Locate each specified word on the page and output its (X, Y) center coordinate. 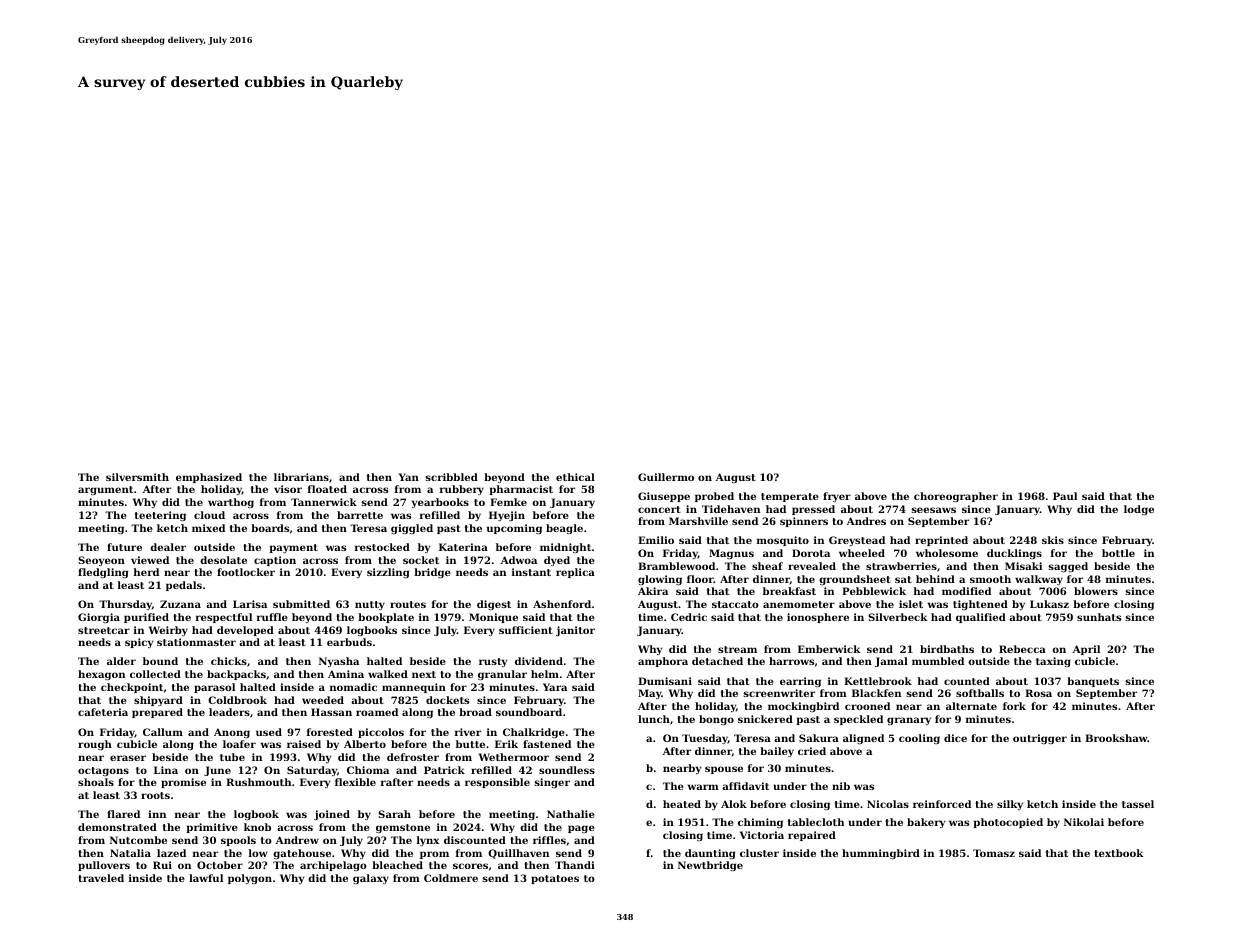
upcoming (514, 529)
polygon (250, 879)
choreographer (956, 497)
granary (909, 721)
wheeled (862, 553)
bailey (777, 752)
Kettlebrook (878, 681)
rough (95, 745)
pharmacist (521, 490)
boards (270, 528)
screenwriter (779, 693)
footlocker (246, 572)
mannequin (414, 688)
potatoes (555, 879)
